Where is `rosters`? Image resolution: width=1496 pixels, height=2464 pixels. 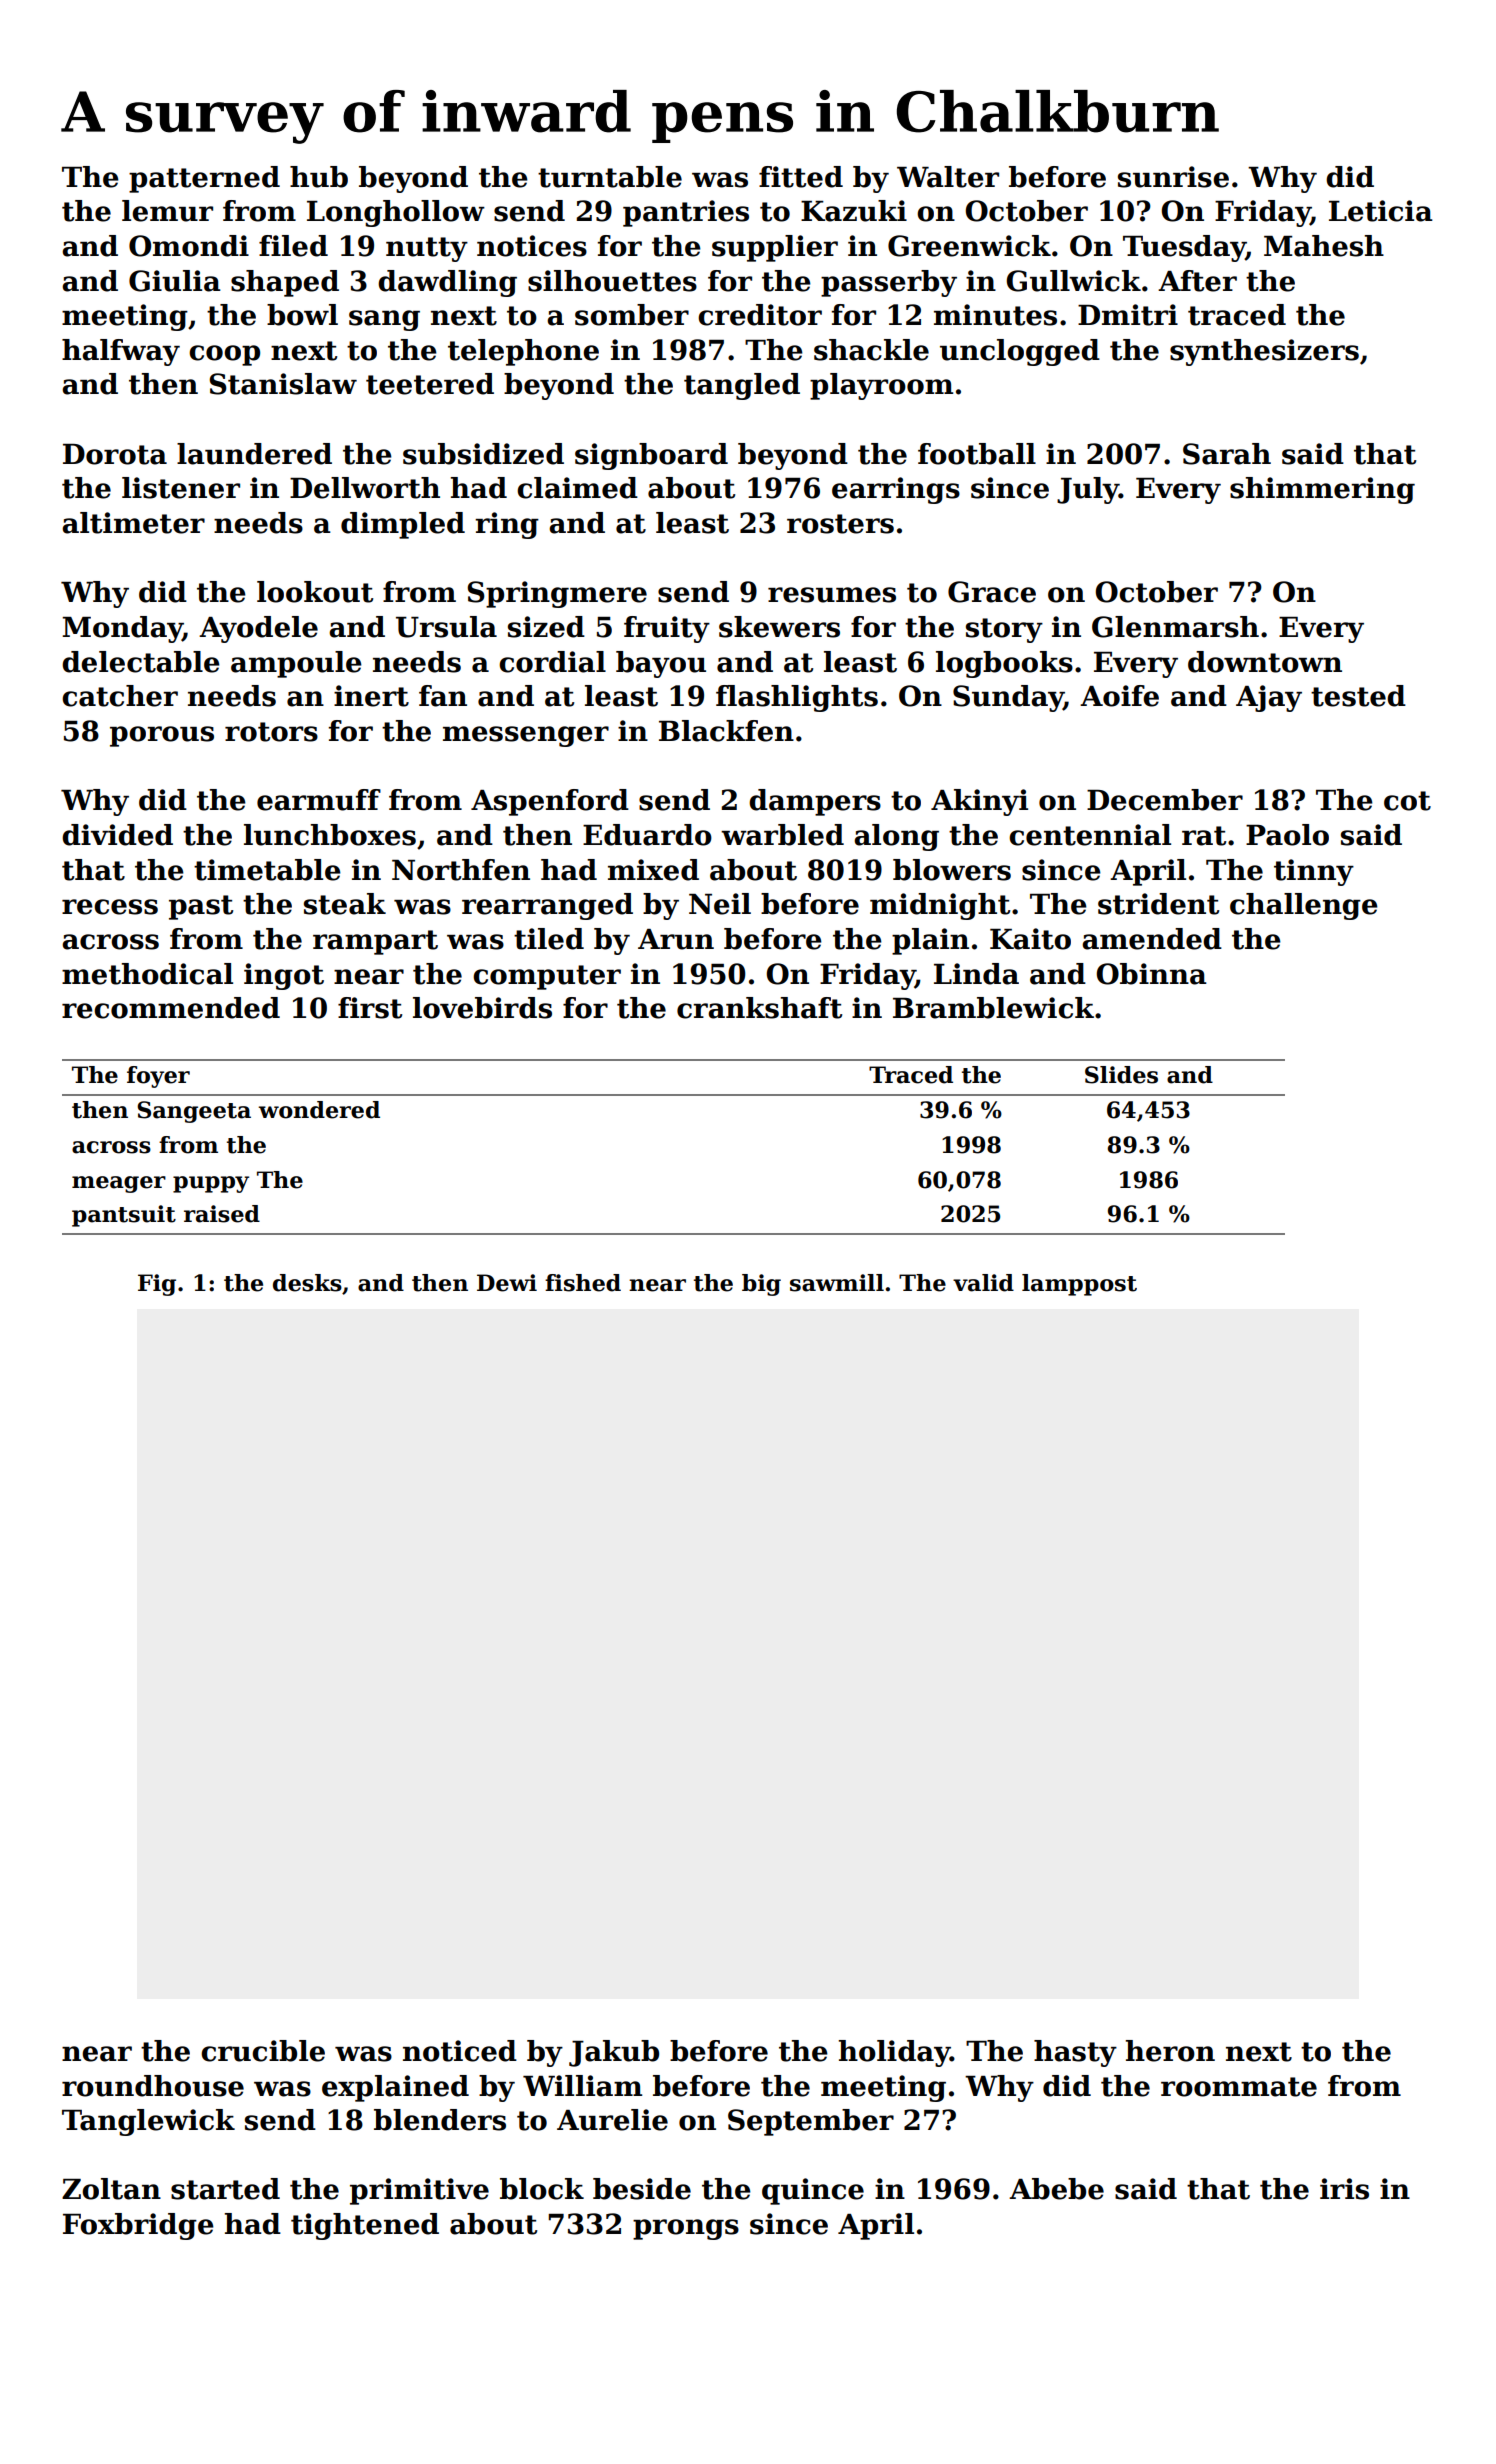
rosters is located at coordinates (840, 524).
